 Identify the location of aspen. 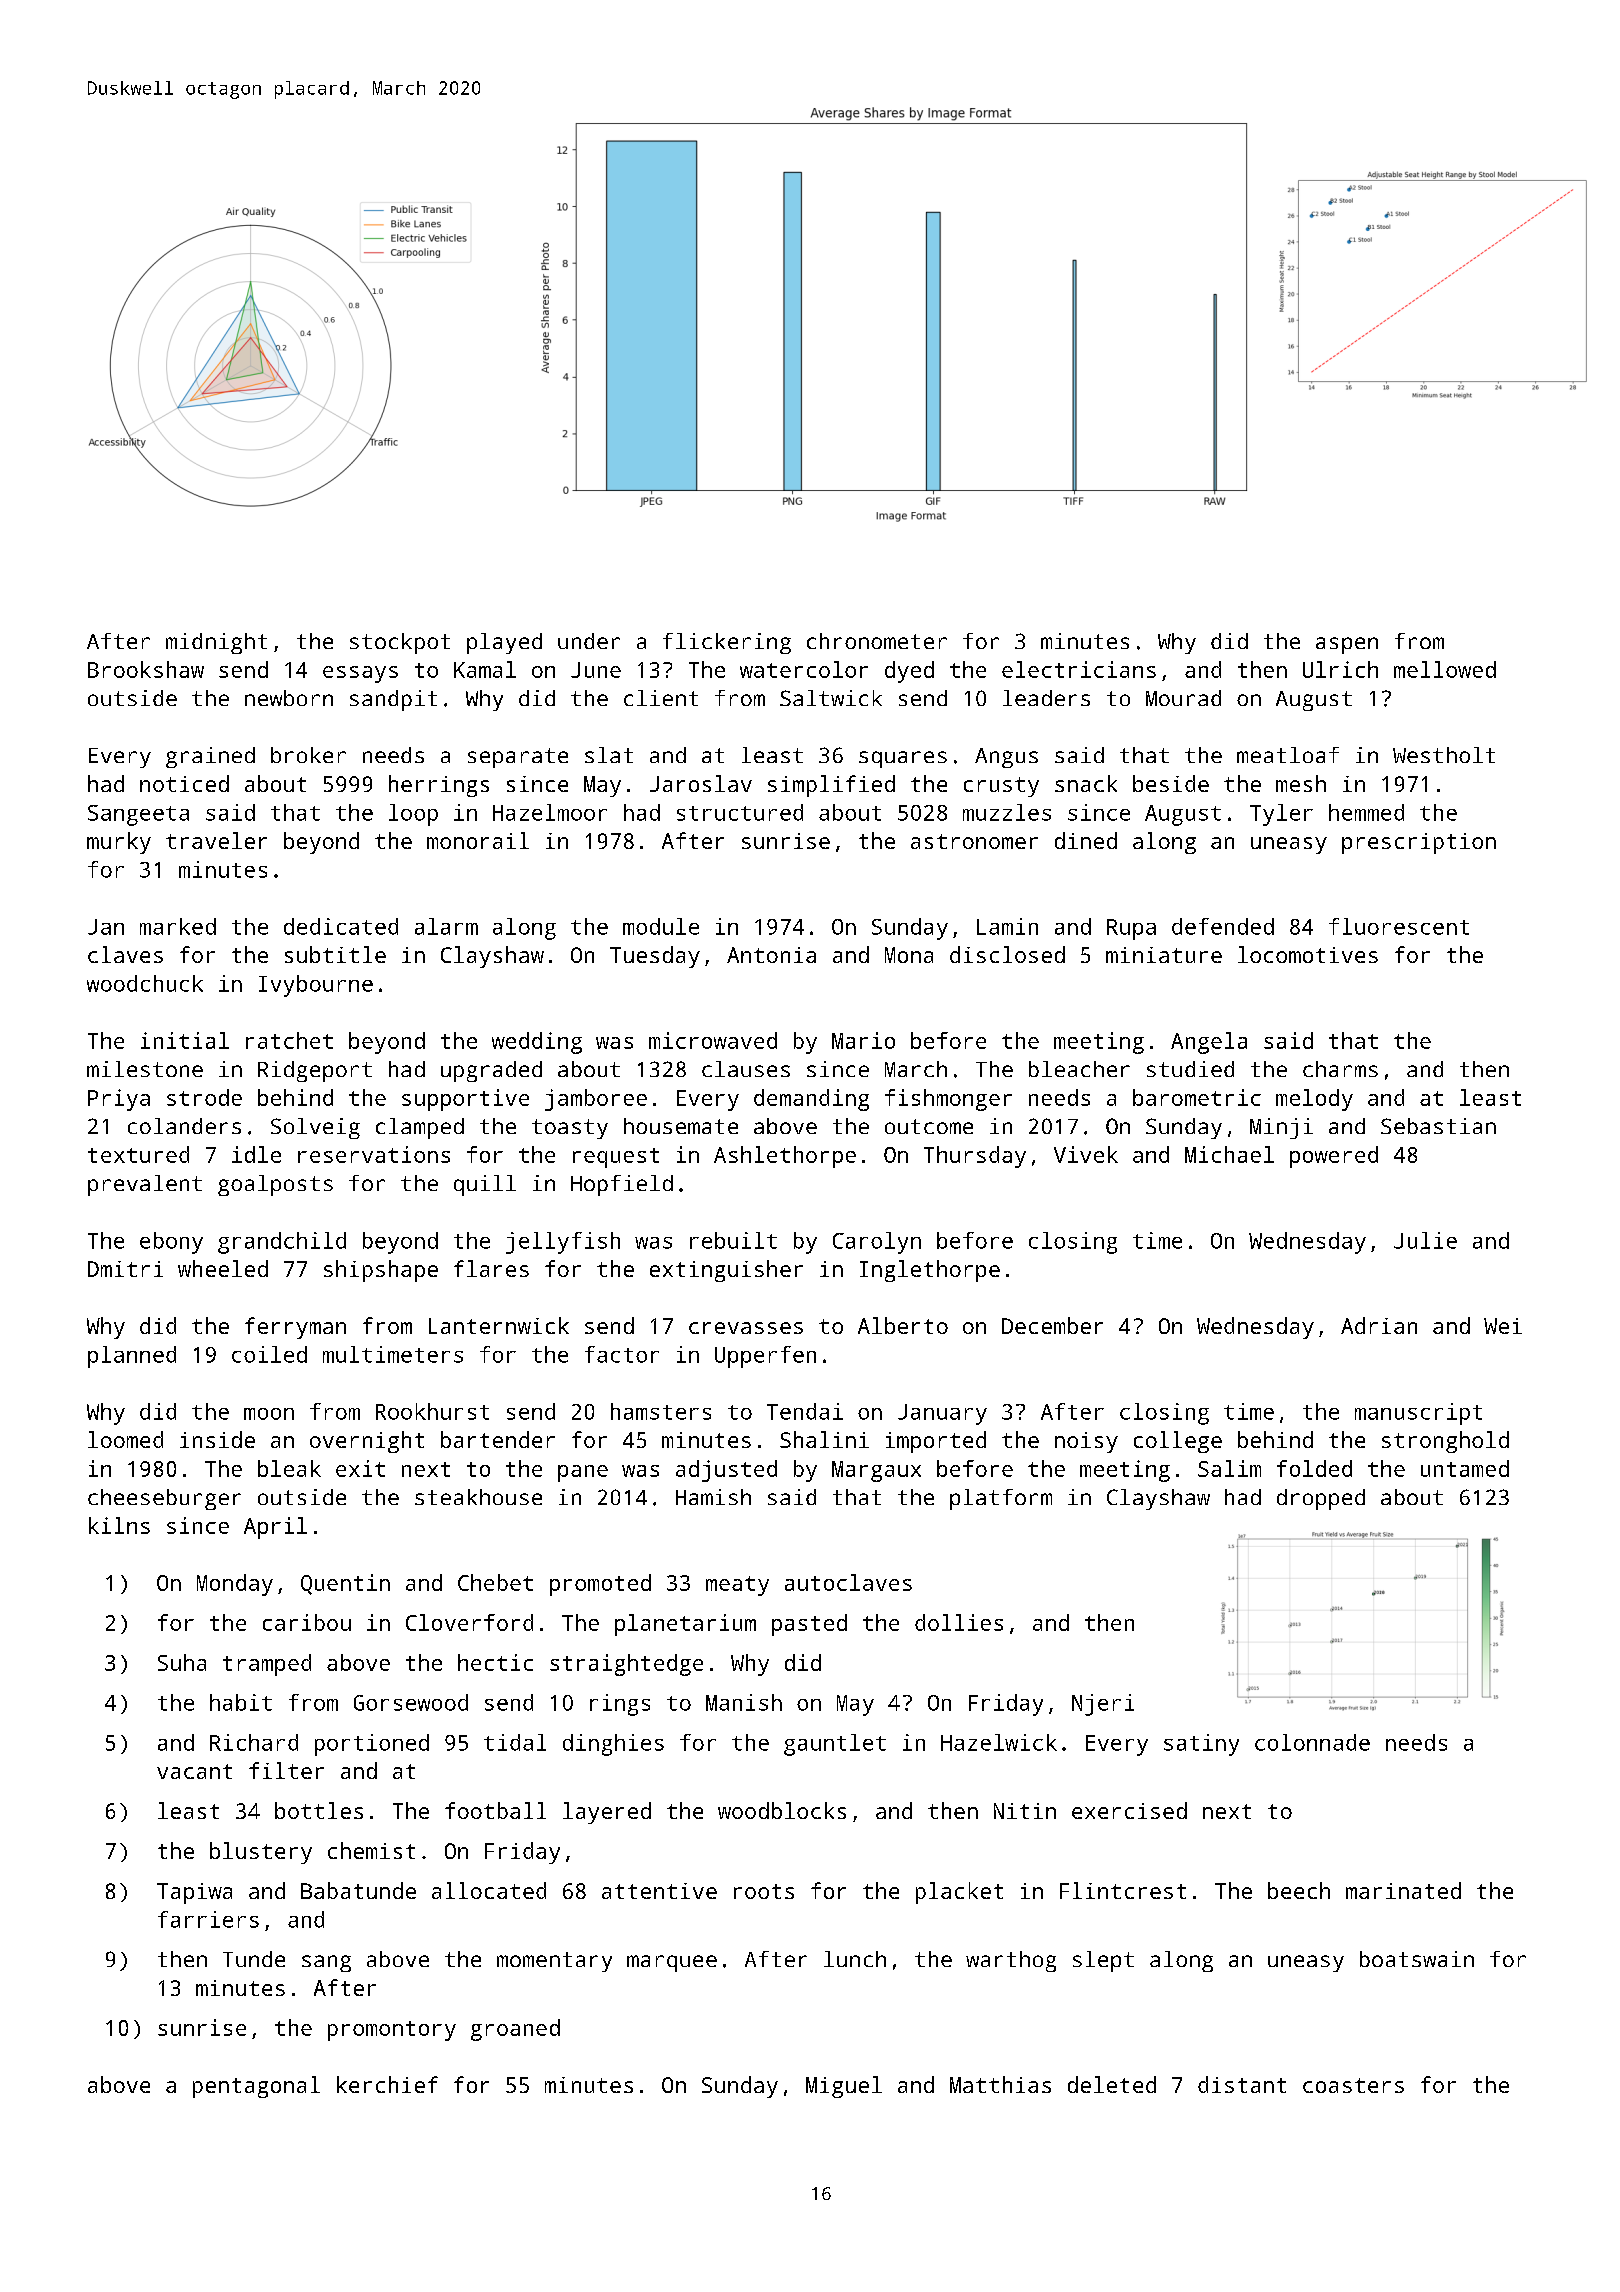
(1347, 645).
